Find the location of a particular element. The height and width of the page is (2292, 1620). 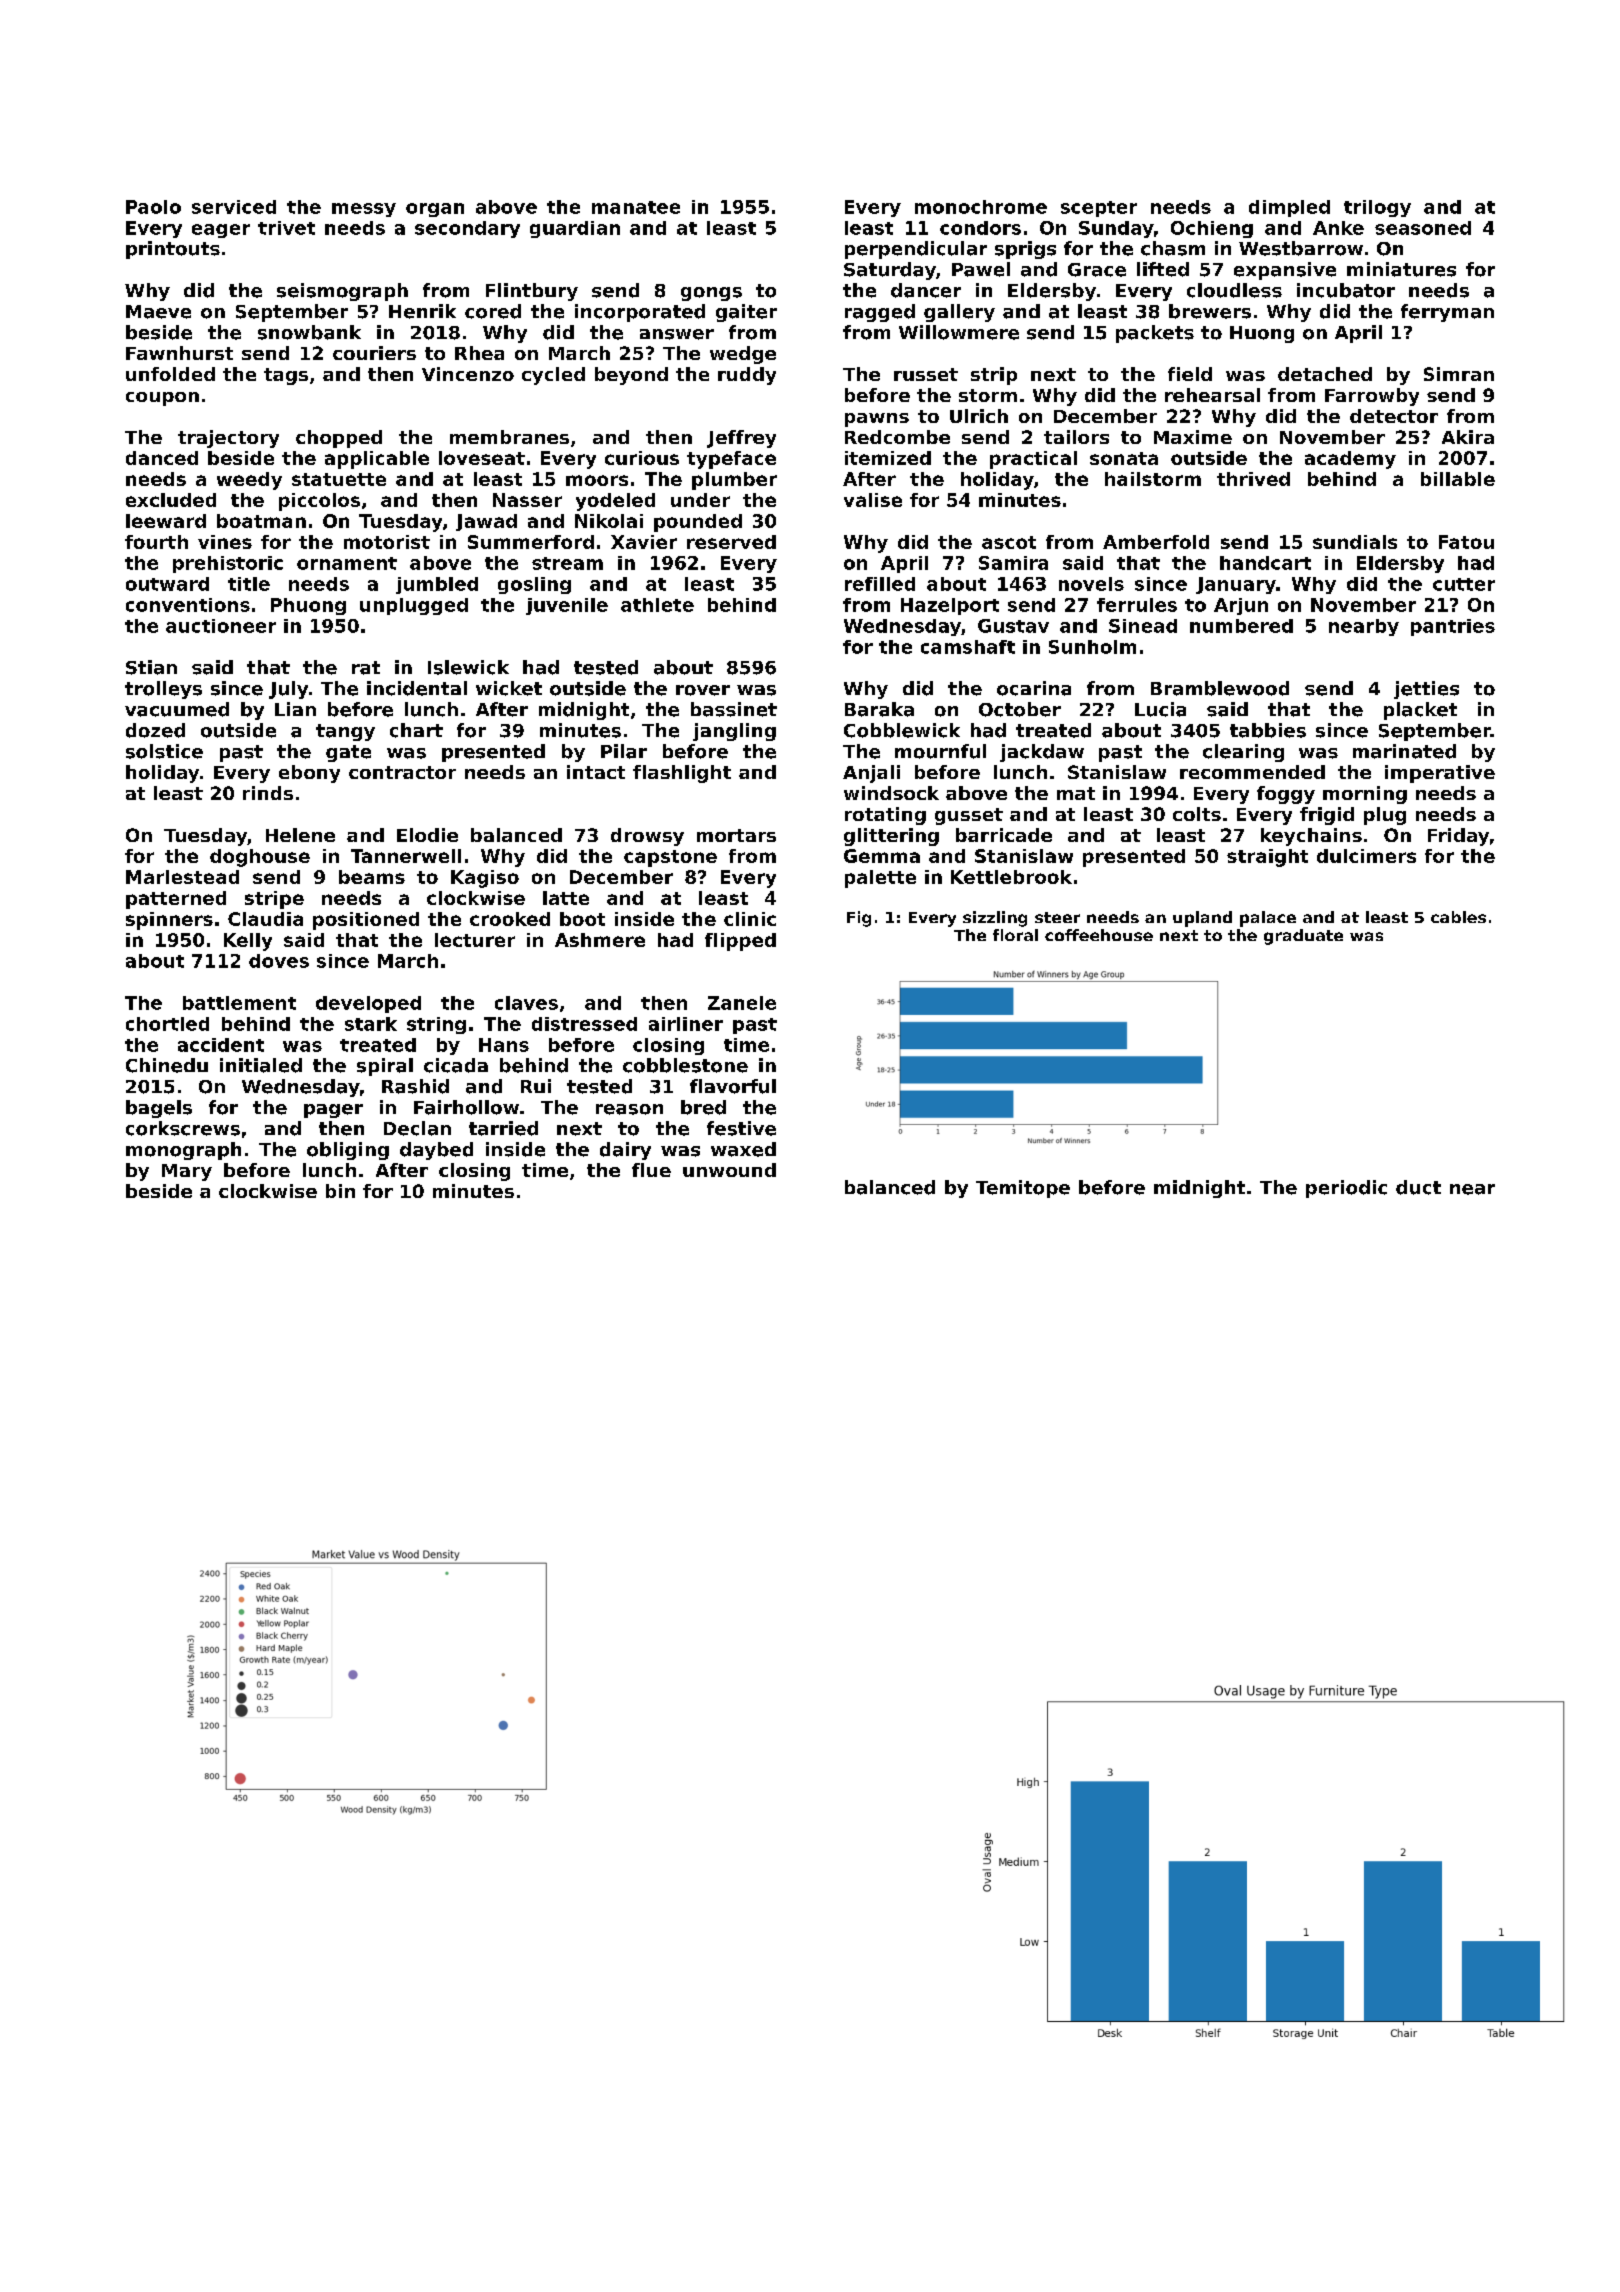

ruddy is located at coordinates (747, 376).
